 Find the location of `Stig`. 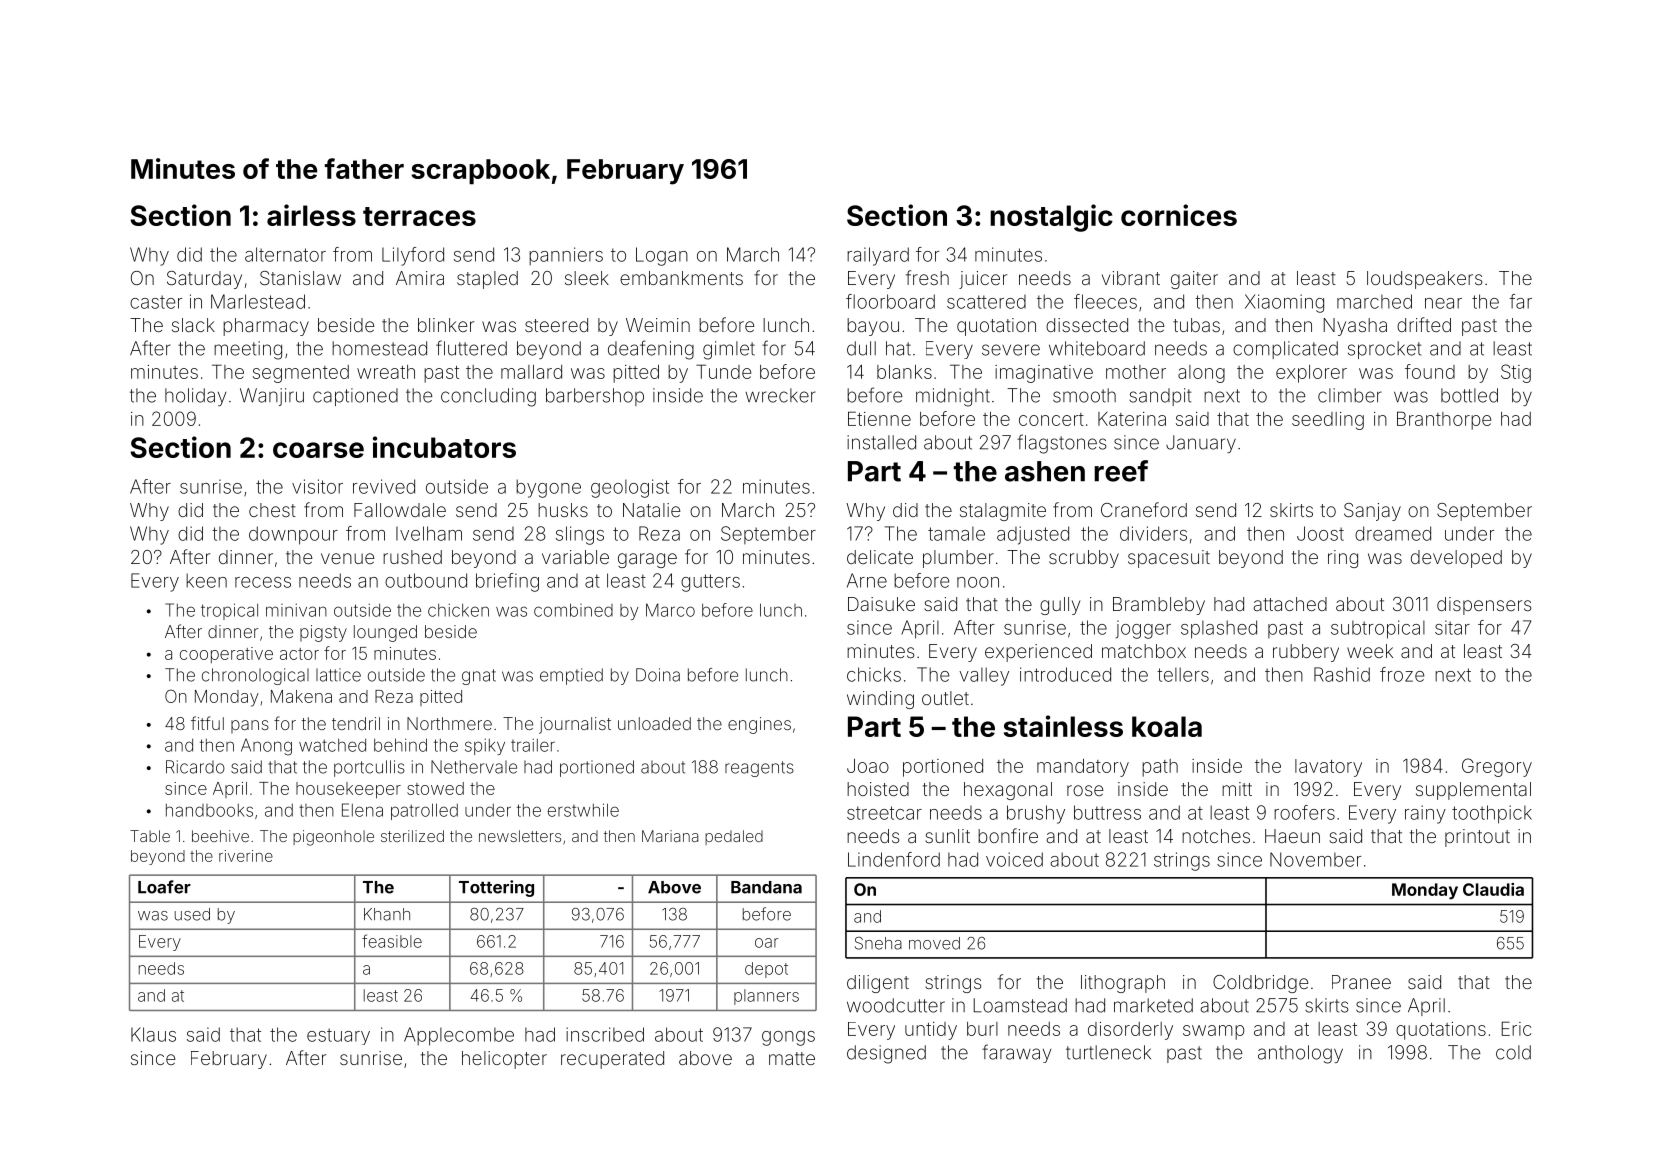

Stig is located at coordinates (1516, 373).
